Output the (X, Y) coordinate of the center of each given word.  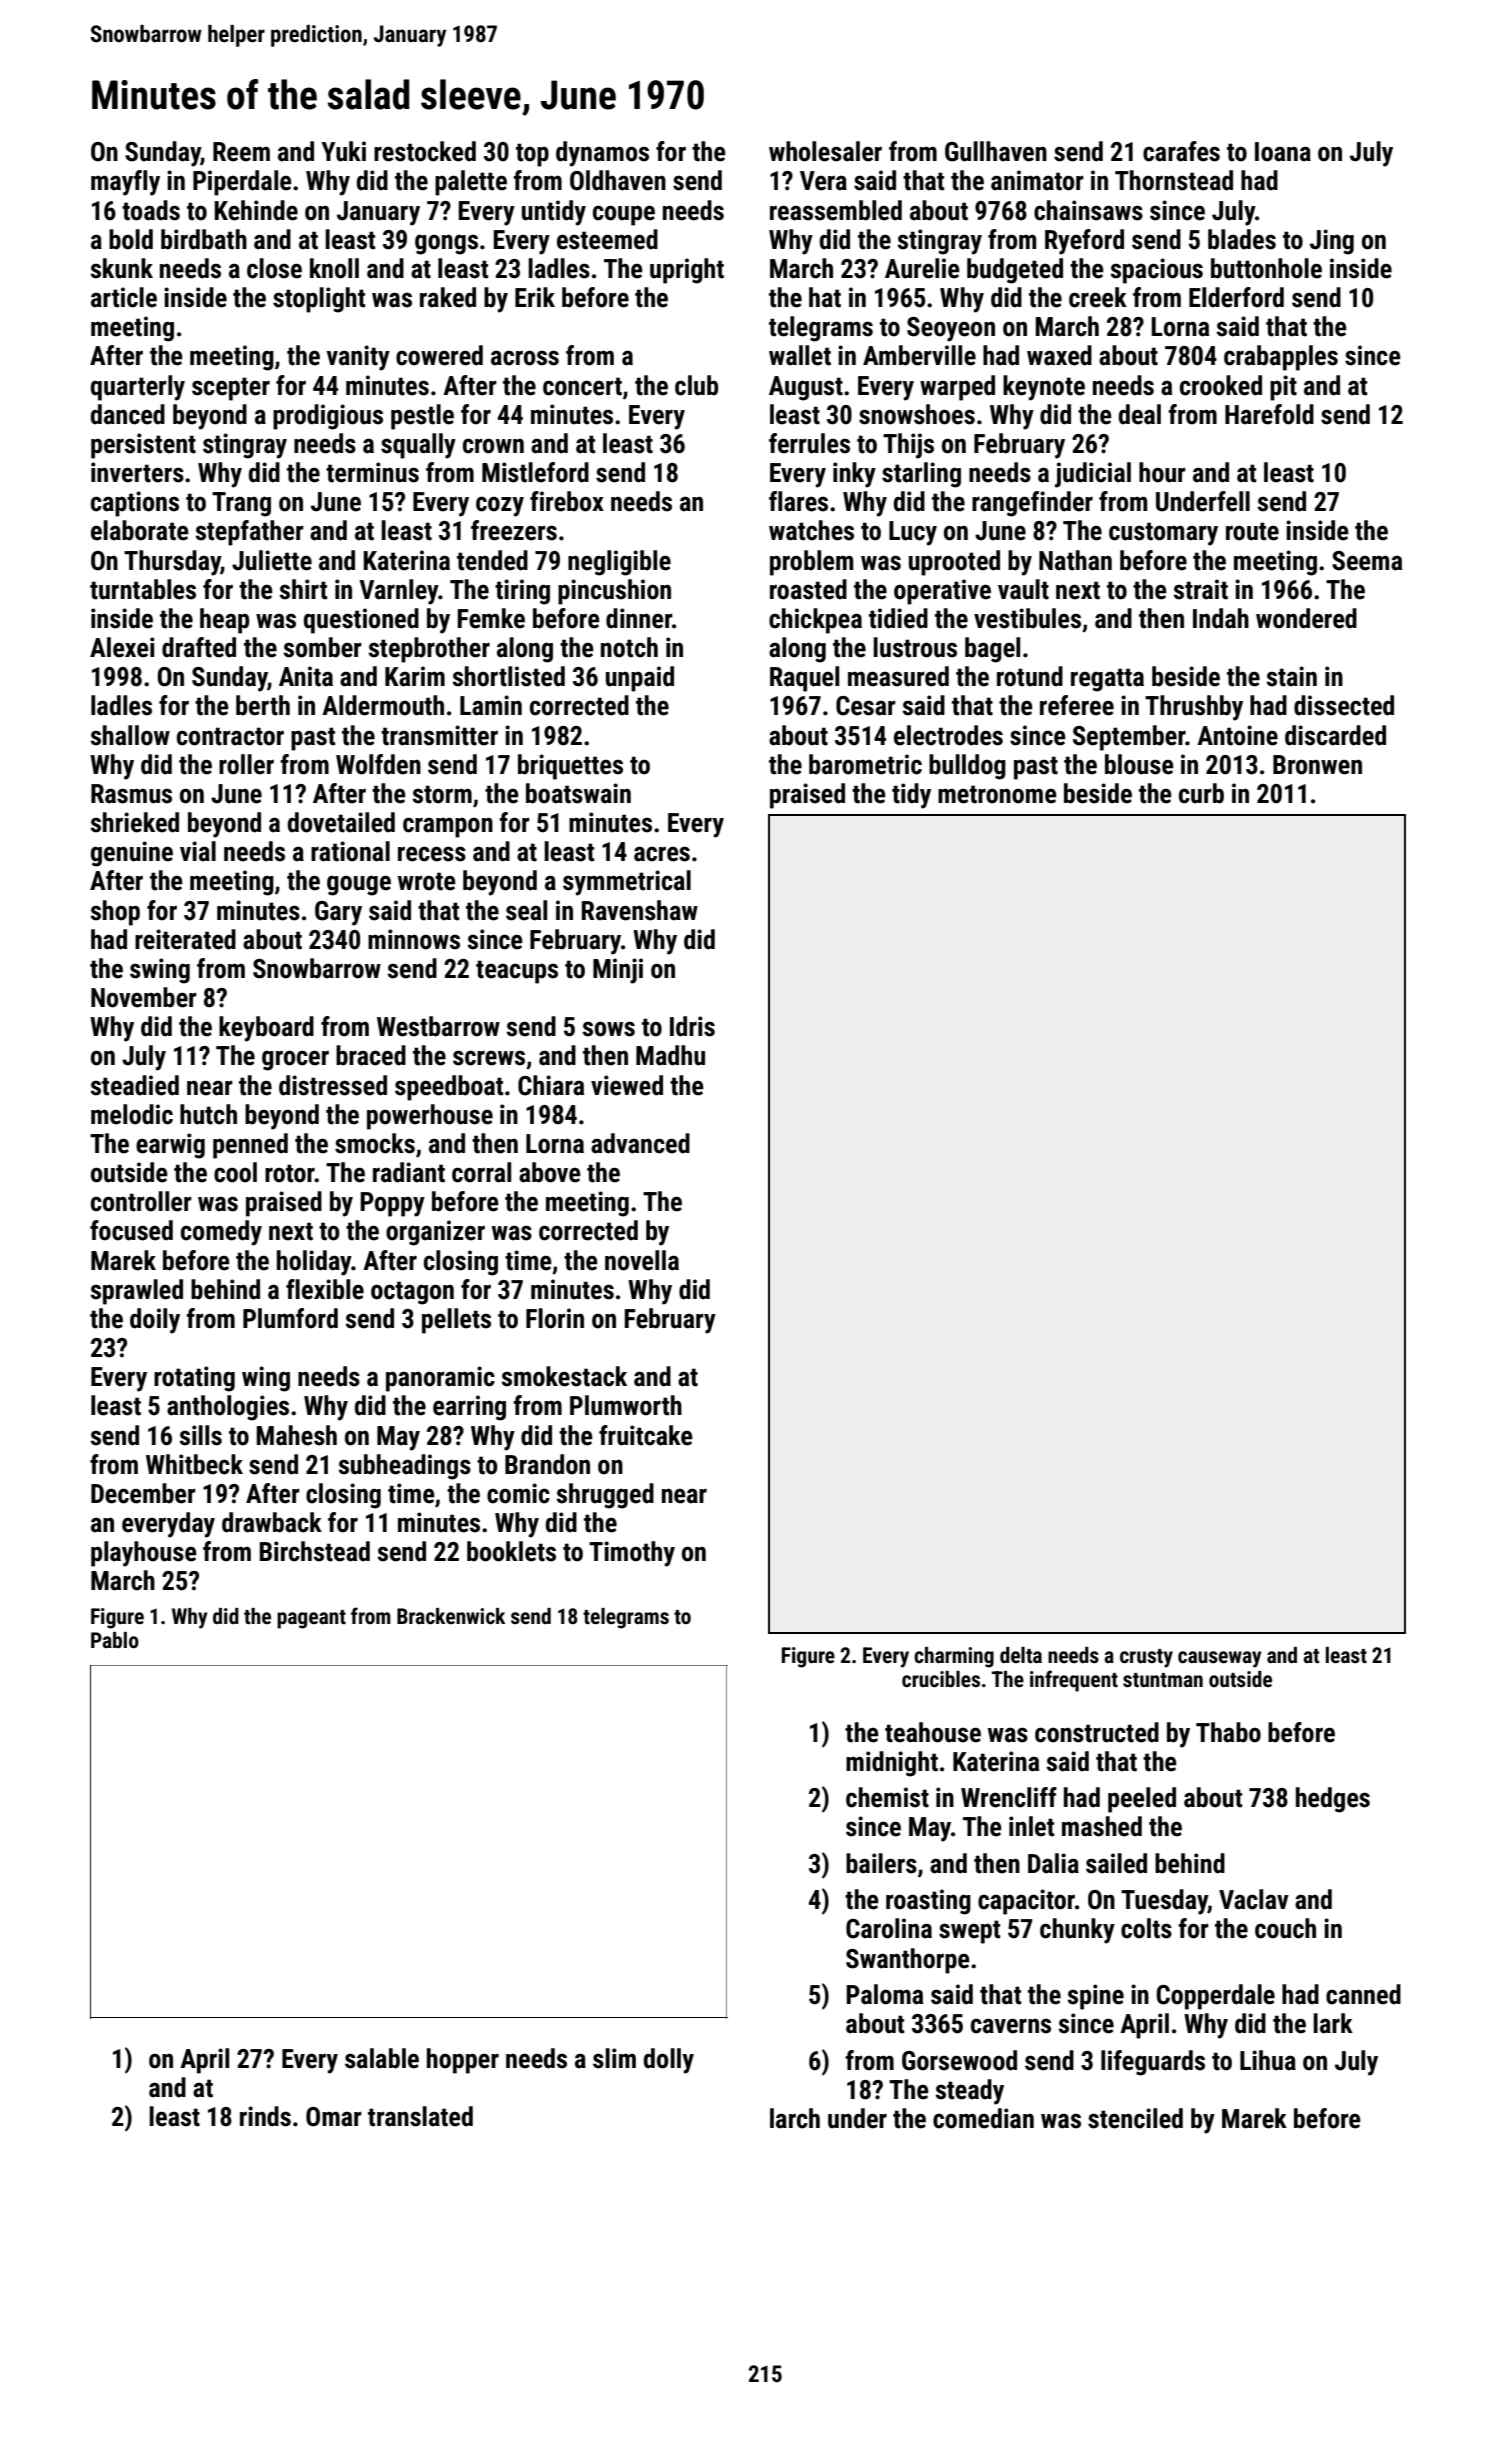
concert (582, 386)
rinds (265, 2116)
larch (795, 2118)
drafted (199, 647)
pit (1283, 388)
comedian (983, 2118)
